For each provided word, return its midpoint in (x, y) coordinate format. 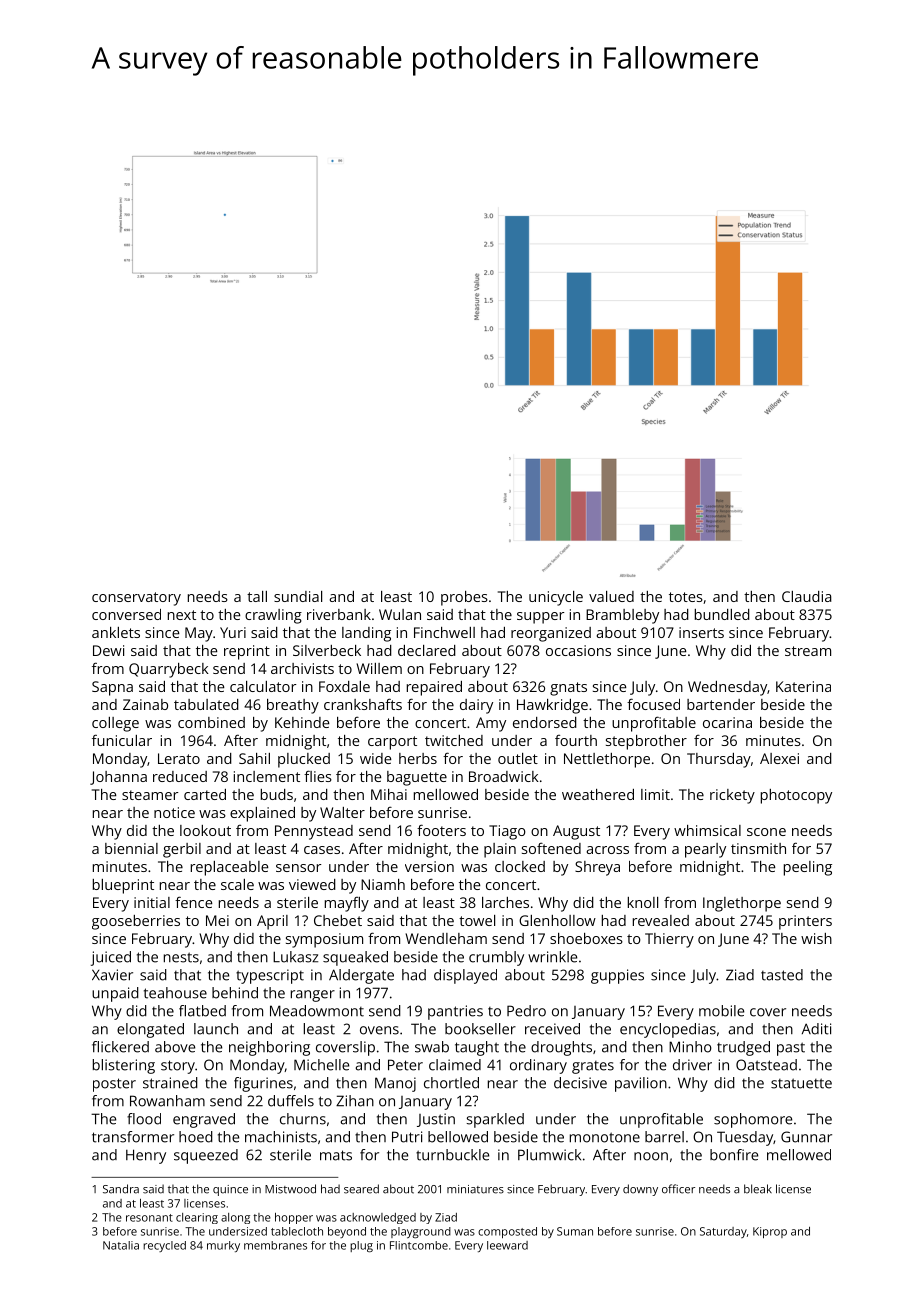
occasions (578, 650)
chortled (451, 1083)
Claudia (807, 596)
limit (655, 794)
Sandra (121, 1189)
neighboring (269, 1048)
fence (194, 902)
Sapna (112, 688)
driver (692, 1065)
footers (441, 830)
